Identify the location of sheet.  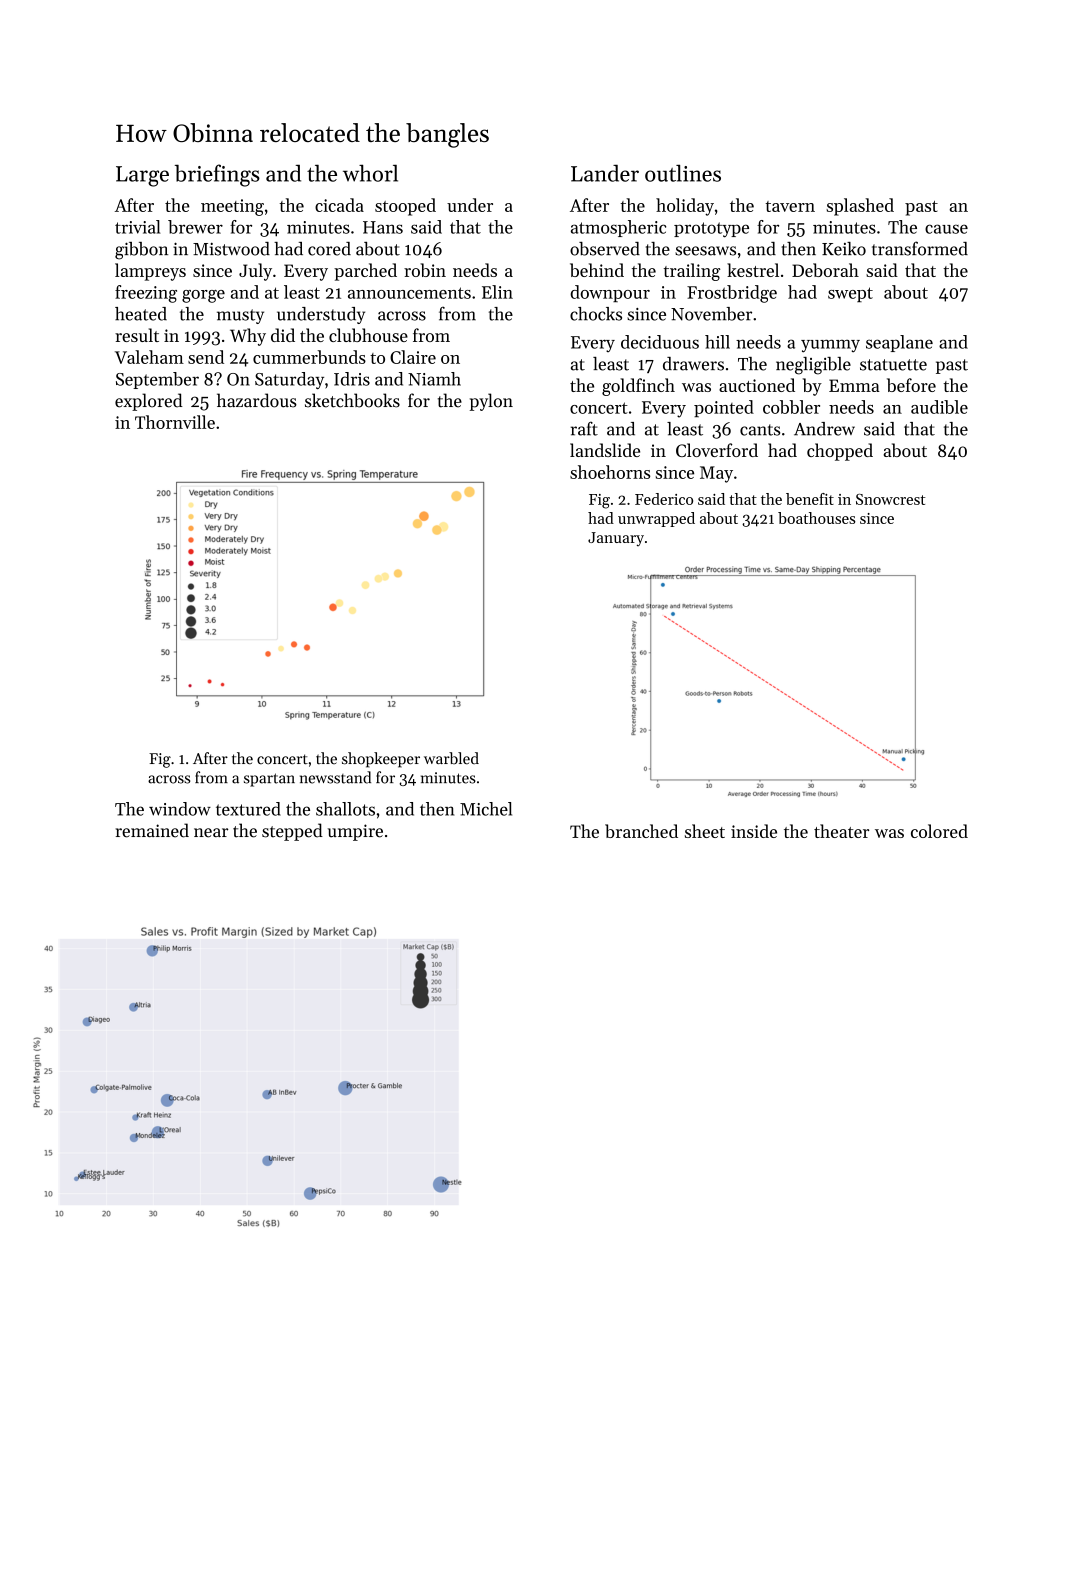
(705, 831).
